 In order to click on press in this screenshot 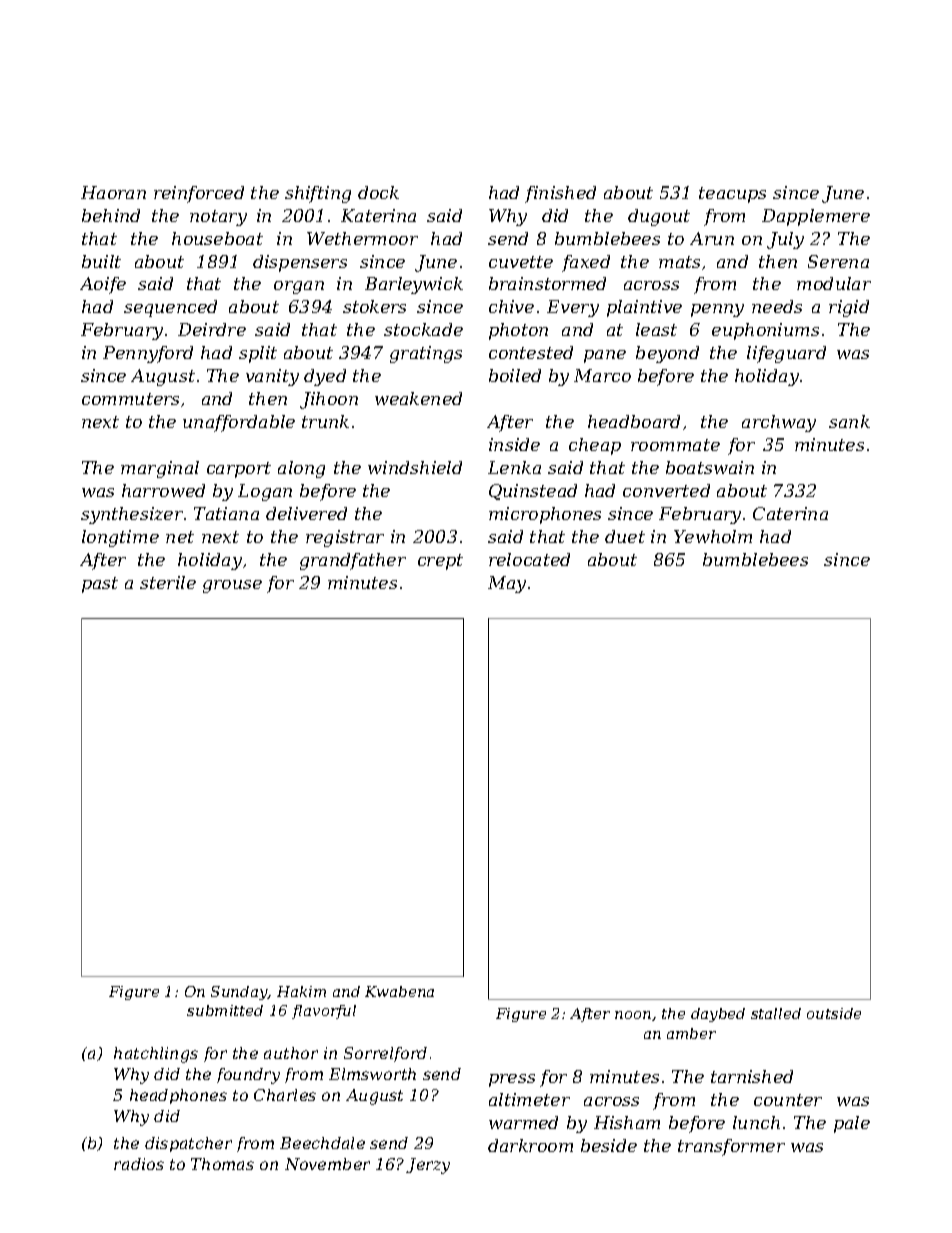, I will do `click(512, 1080)`.
